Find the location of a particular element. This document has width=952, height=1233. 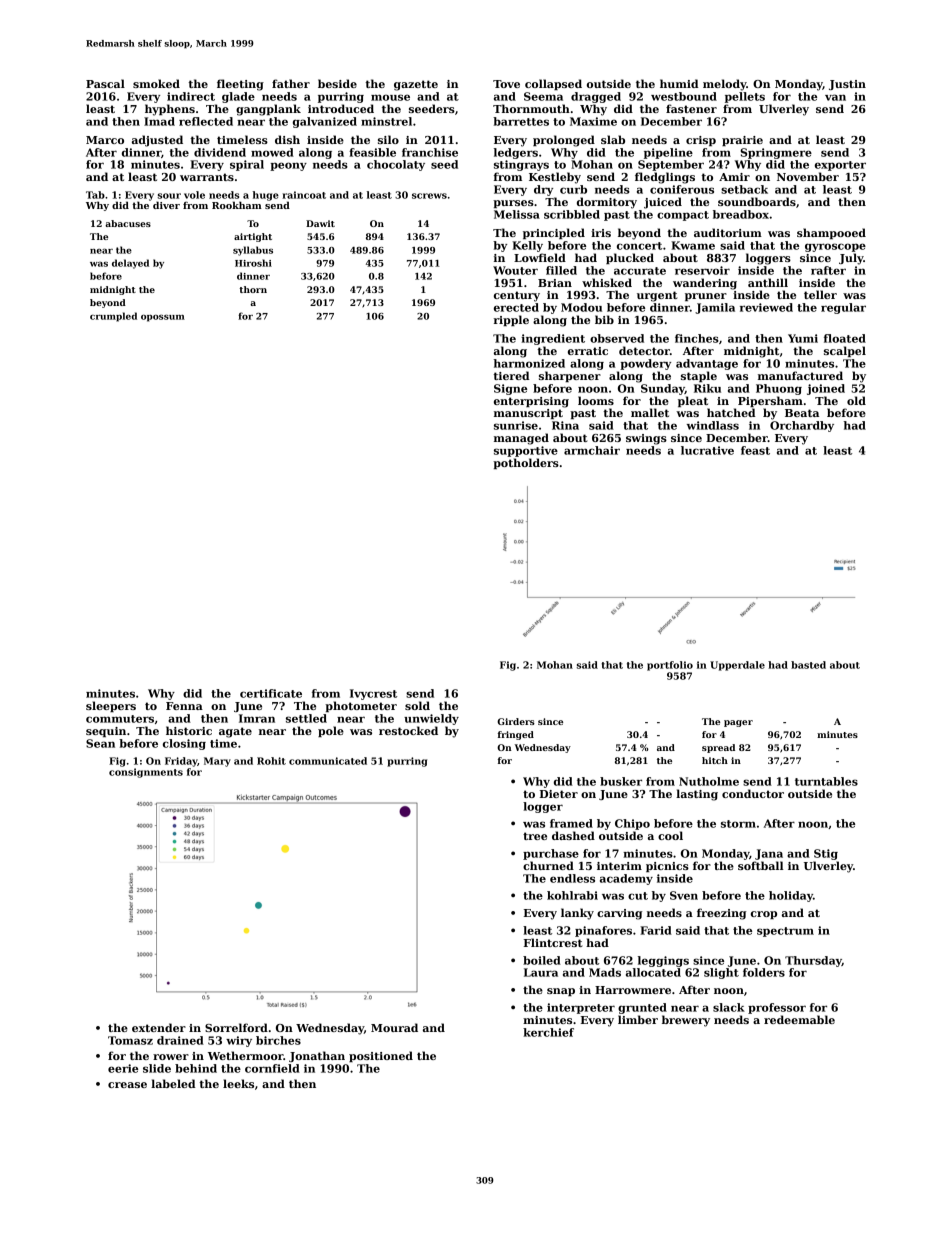

advantage is located at coordinates (707, 364).
